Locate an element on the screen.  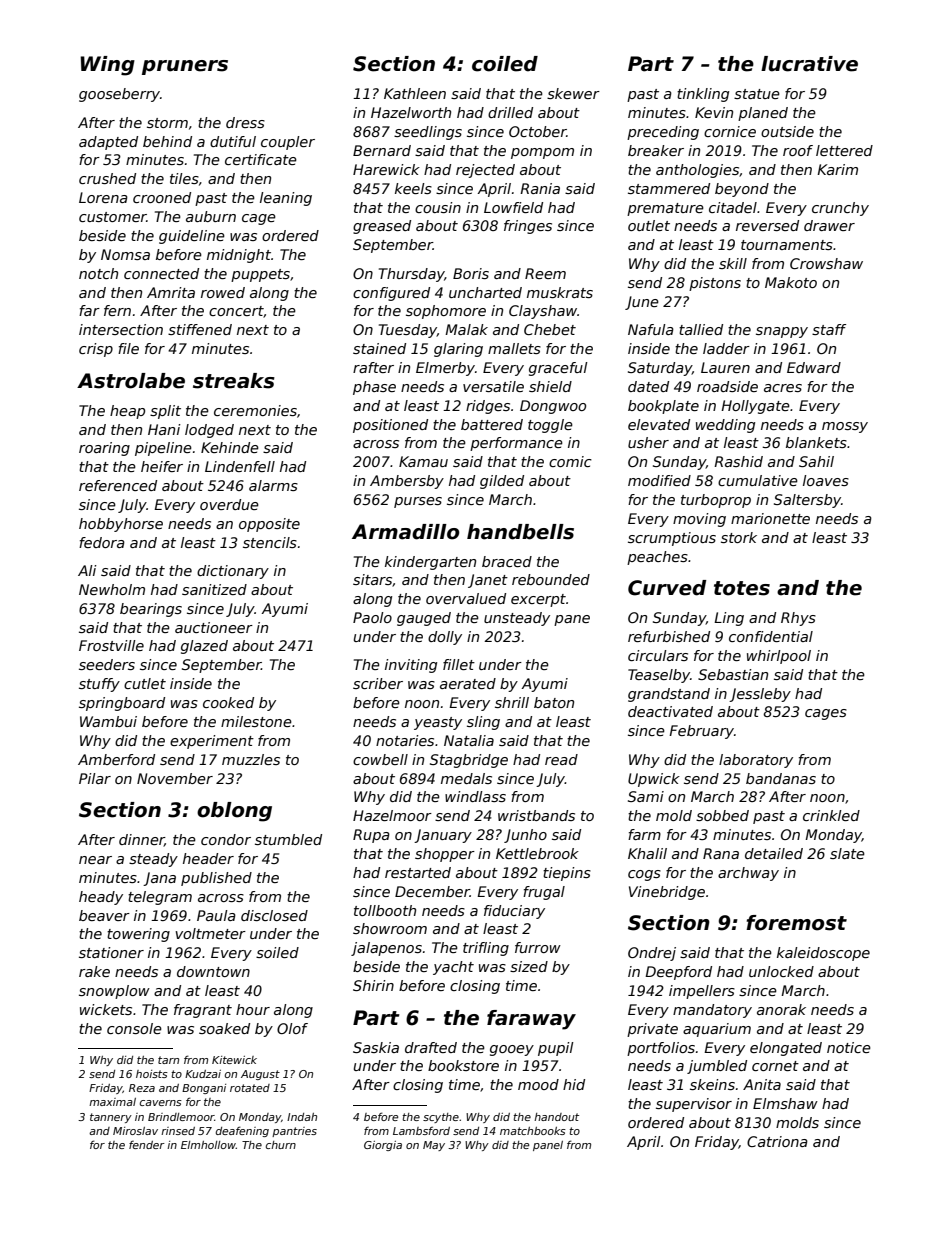
churn is located at coordinates (281, 1145).
